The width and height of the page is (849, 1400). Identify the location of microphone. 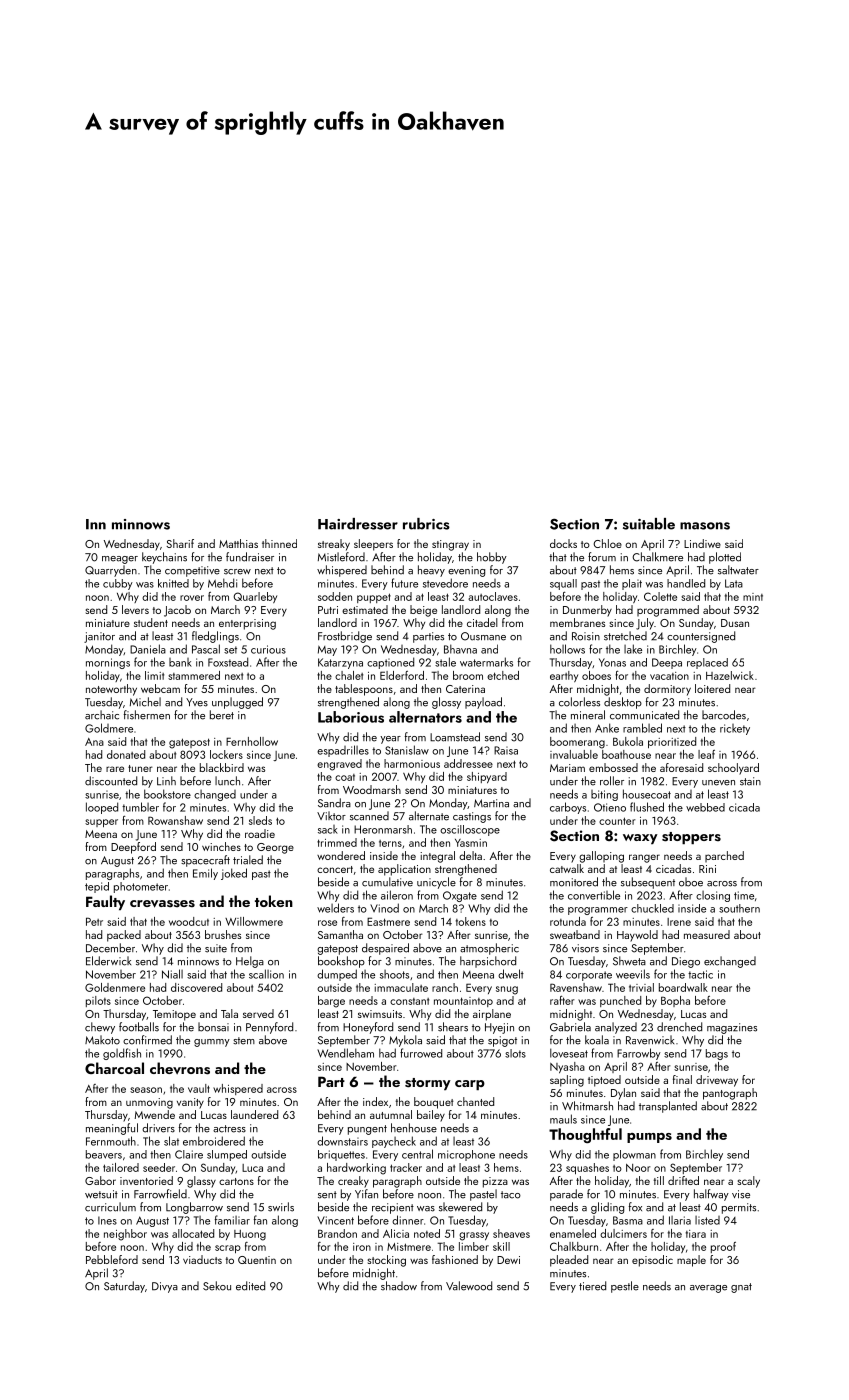
(466, 1155).
